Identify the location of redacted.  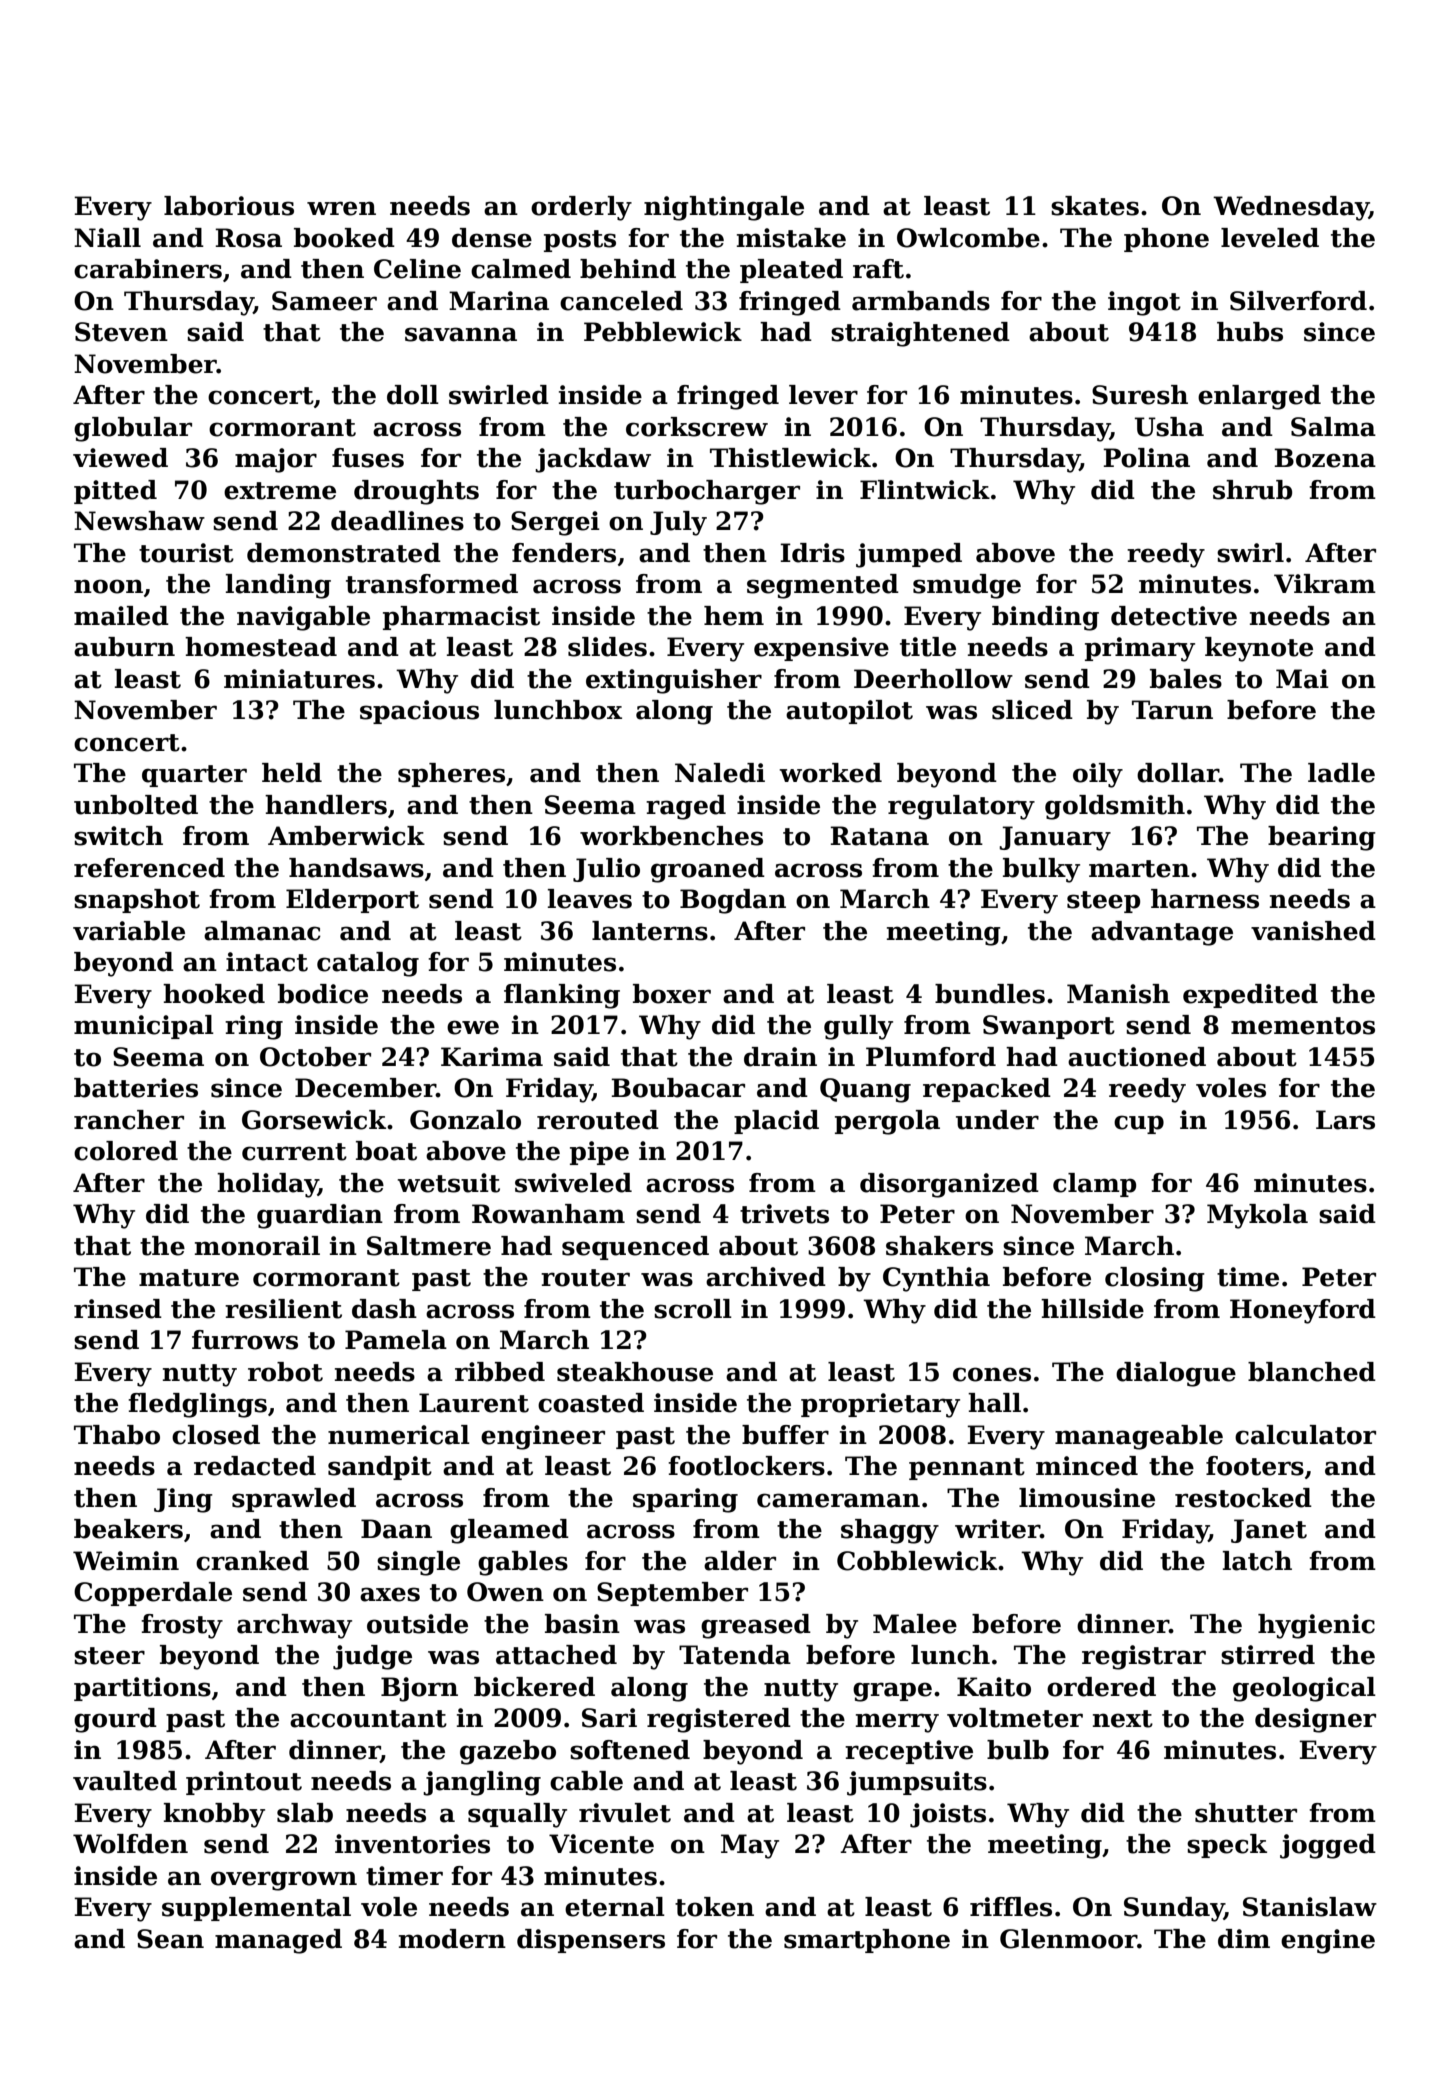
(255, 1466).
